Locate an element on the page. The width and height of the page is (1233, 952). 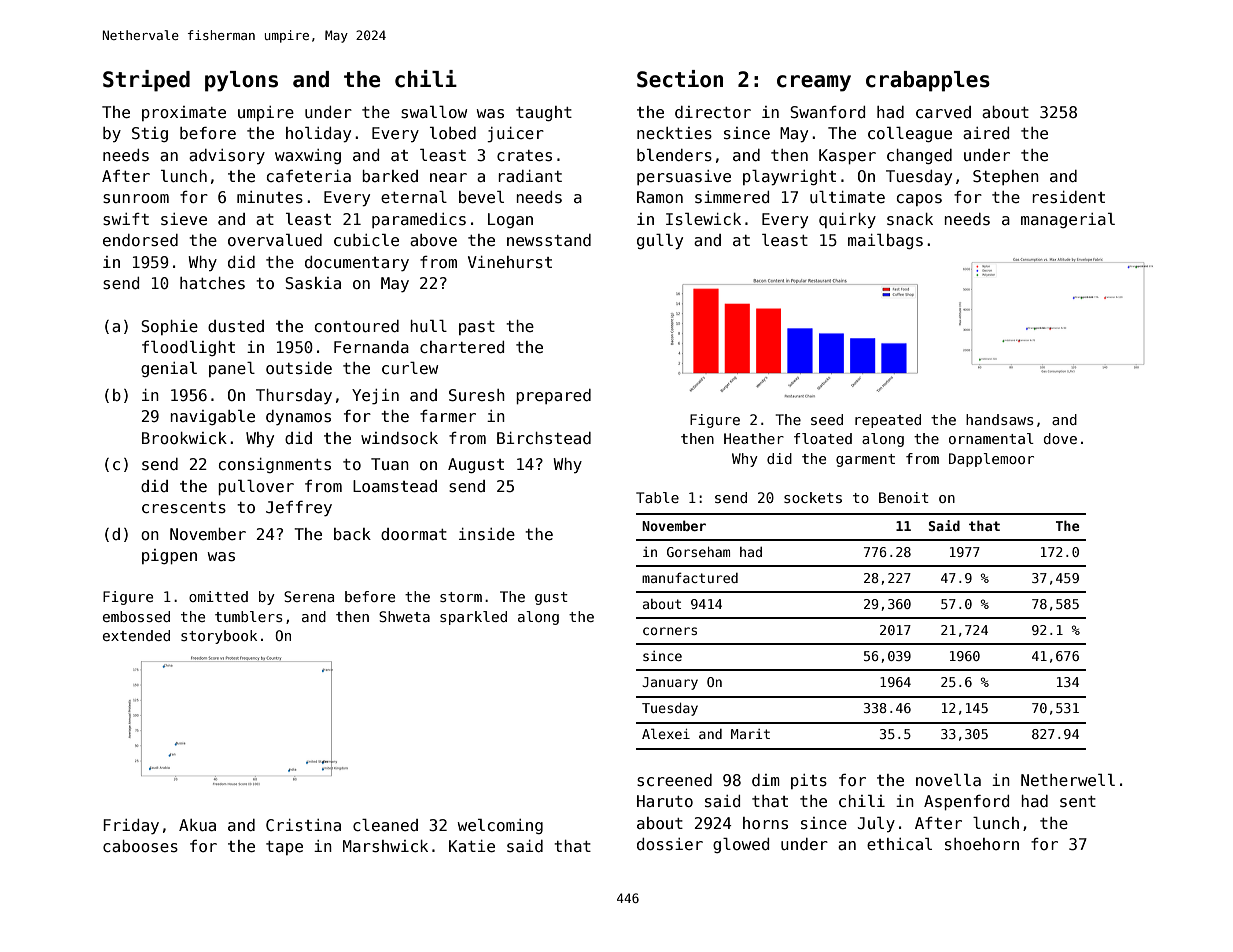
mailbags is located at coordinates (885, 241).
